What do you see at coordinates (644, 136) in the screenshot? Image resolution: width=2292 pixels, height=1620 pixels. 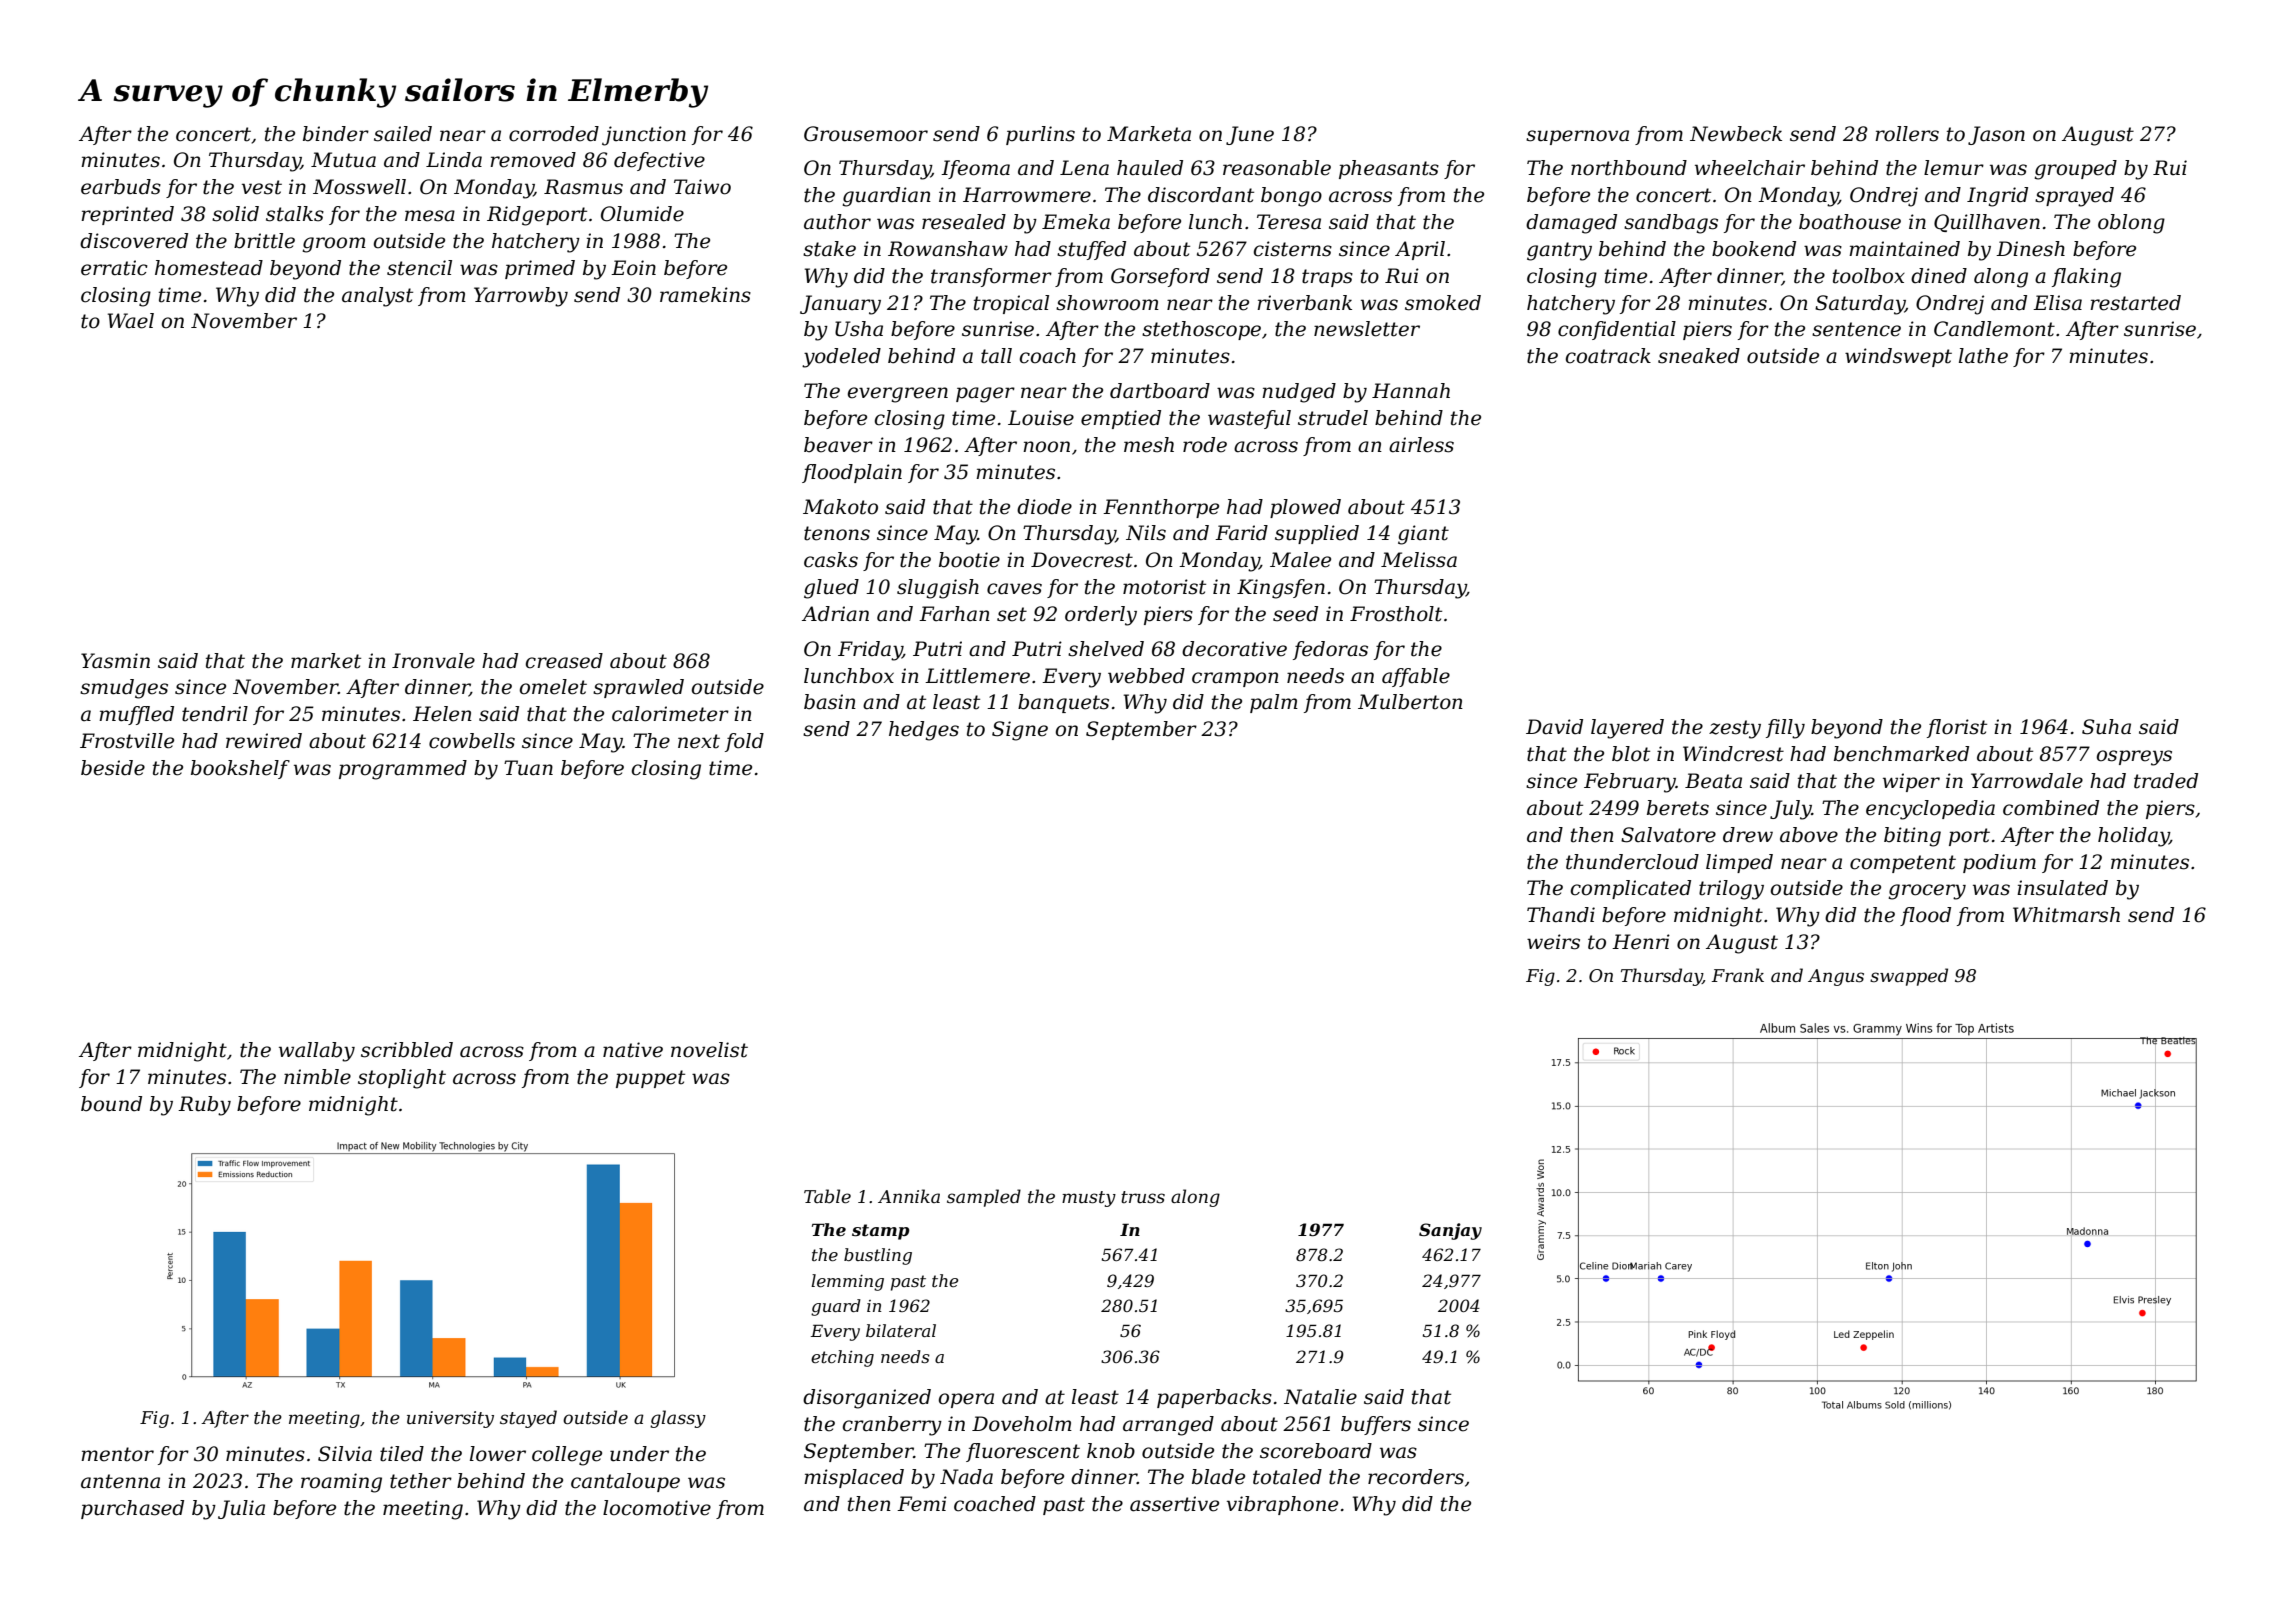 I see `junction` at bounding box center [644, 136].
